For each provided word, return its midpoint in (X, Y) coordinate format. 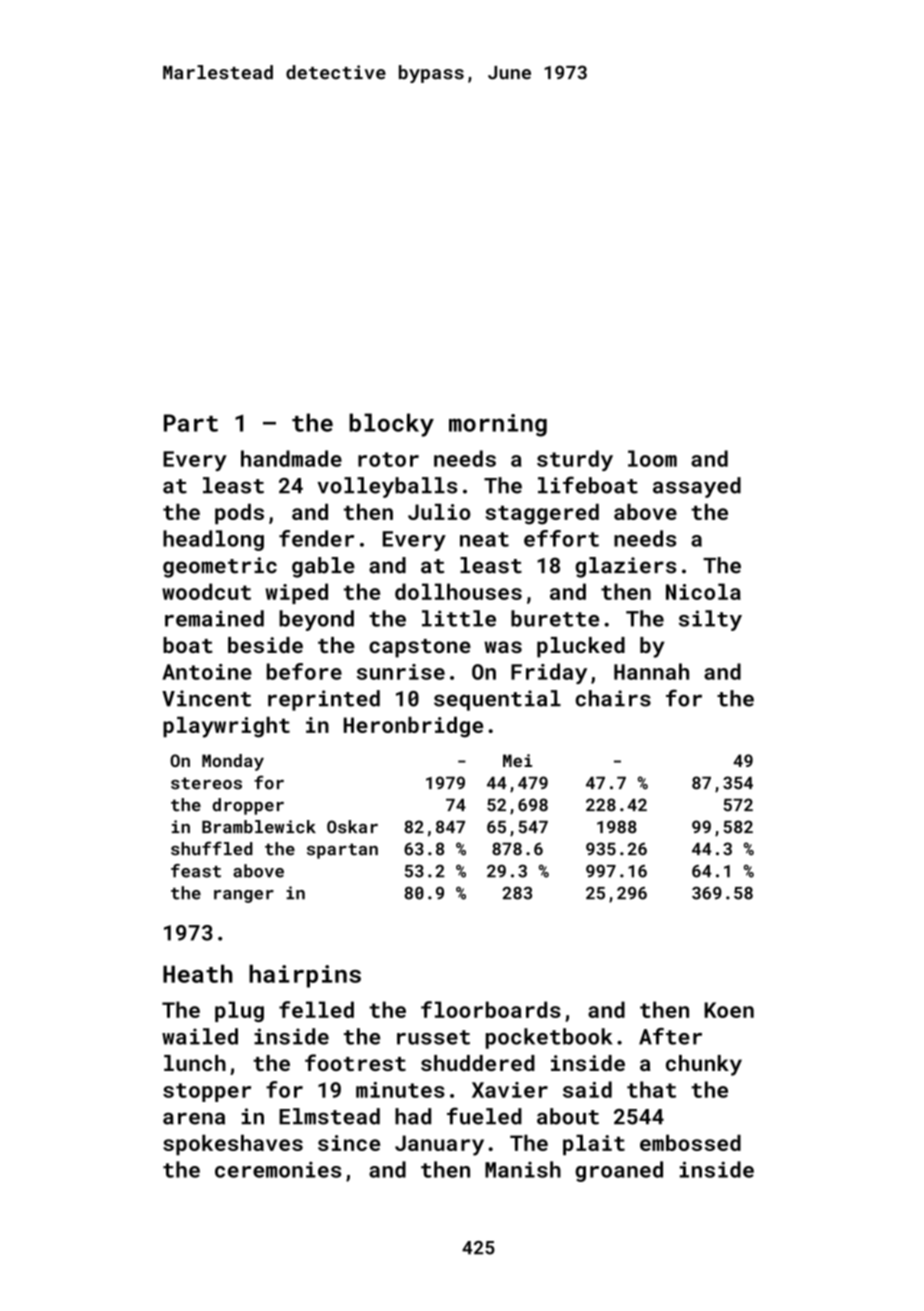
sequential (497, 700)
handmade (291, 458)
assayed (697, 487)
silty (710, 620)
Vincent (206, 698)
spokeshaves (233, 1145)
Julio (439, 512)
